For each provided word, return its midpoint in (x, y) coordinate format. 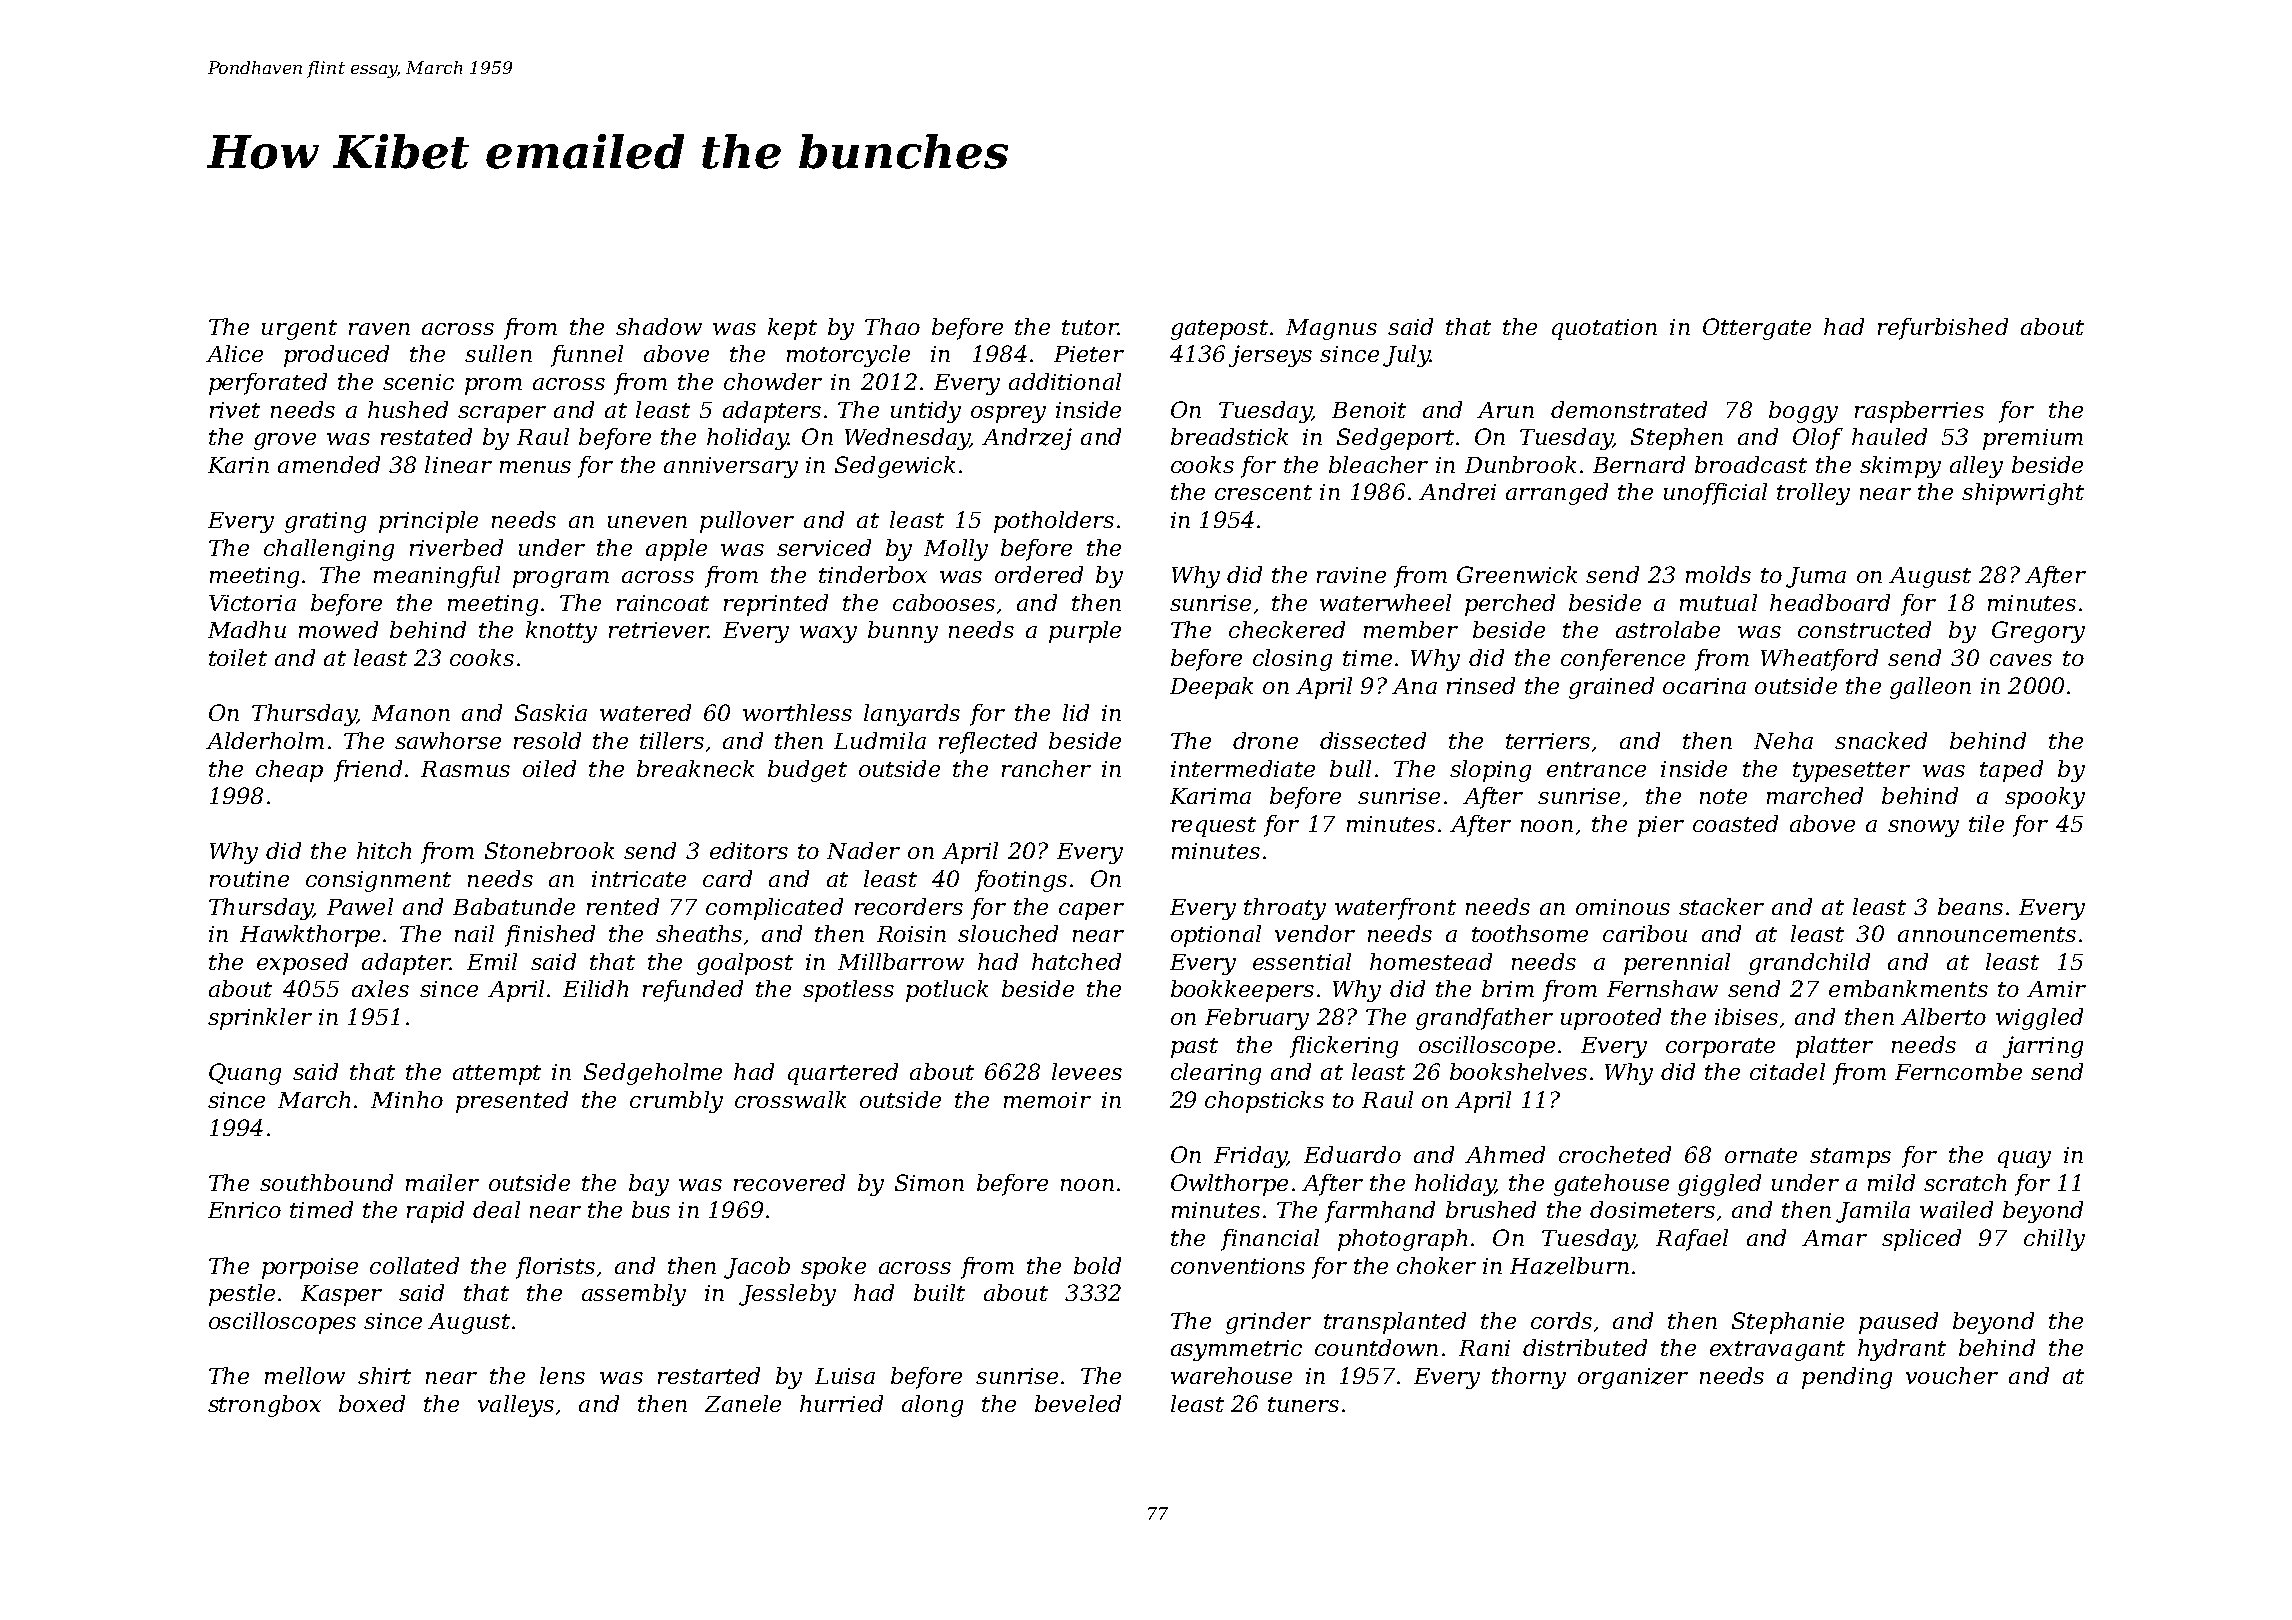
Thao (892, 326)
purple (1085, 632)
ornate (1761, 1155)
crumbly (676, 1102)
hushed (408, 409)
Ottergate (1757, 329)
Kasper (341, 1295)
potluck (947, 991)
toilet (238, 657)
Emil (492, 961)
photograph (1402, 1240)
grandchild (1809, 964)
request (1214, 827)
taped (2011, 771)
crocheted (1615, 1154)
